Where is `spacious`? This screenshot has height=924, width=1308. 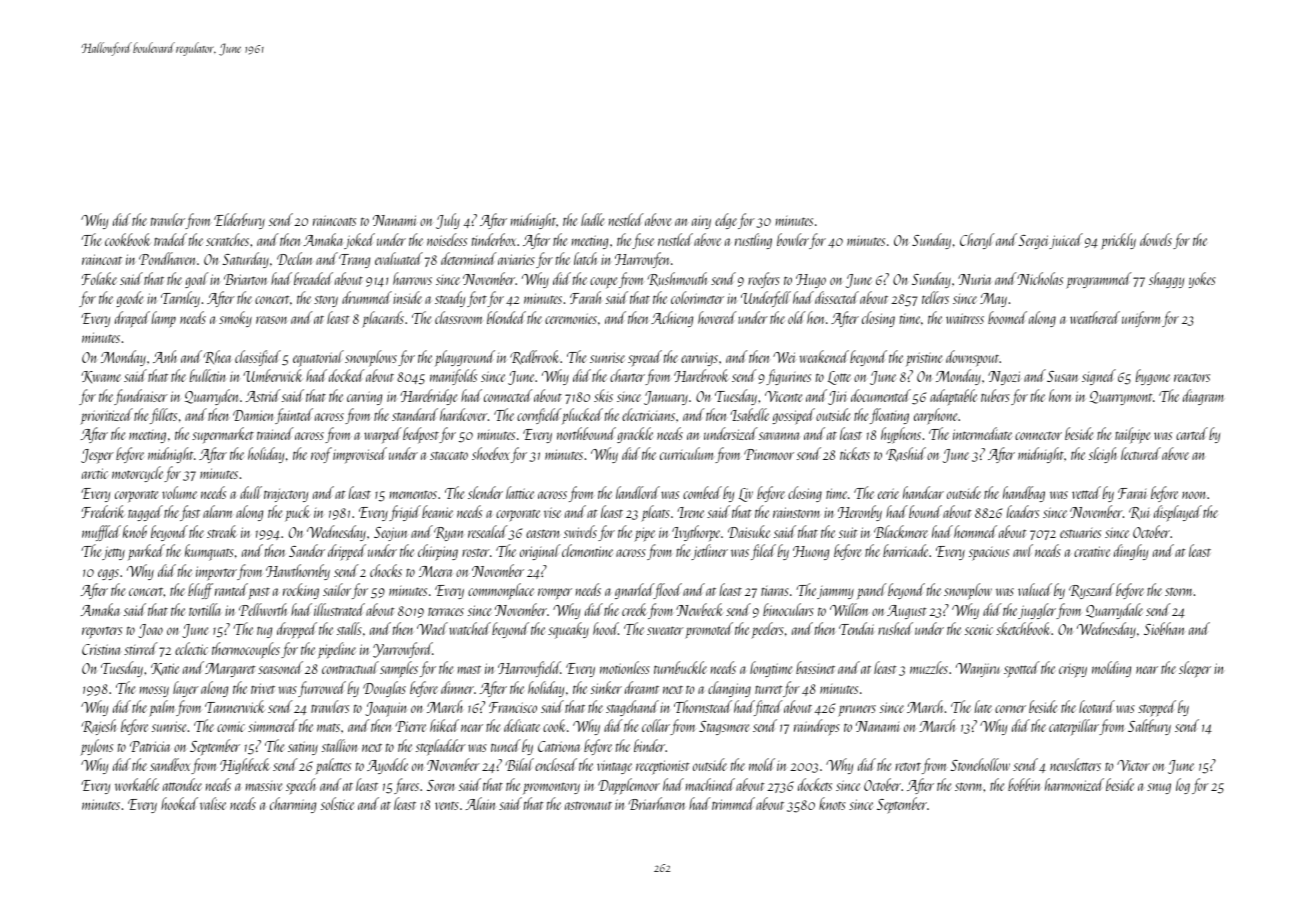
spacious is located at coordinates (989, 554).
